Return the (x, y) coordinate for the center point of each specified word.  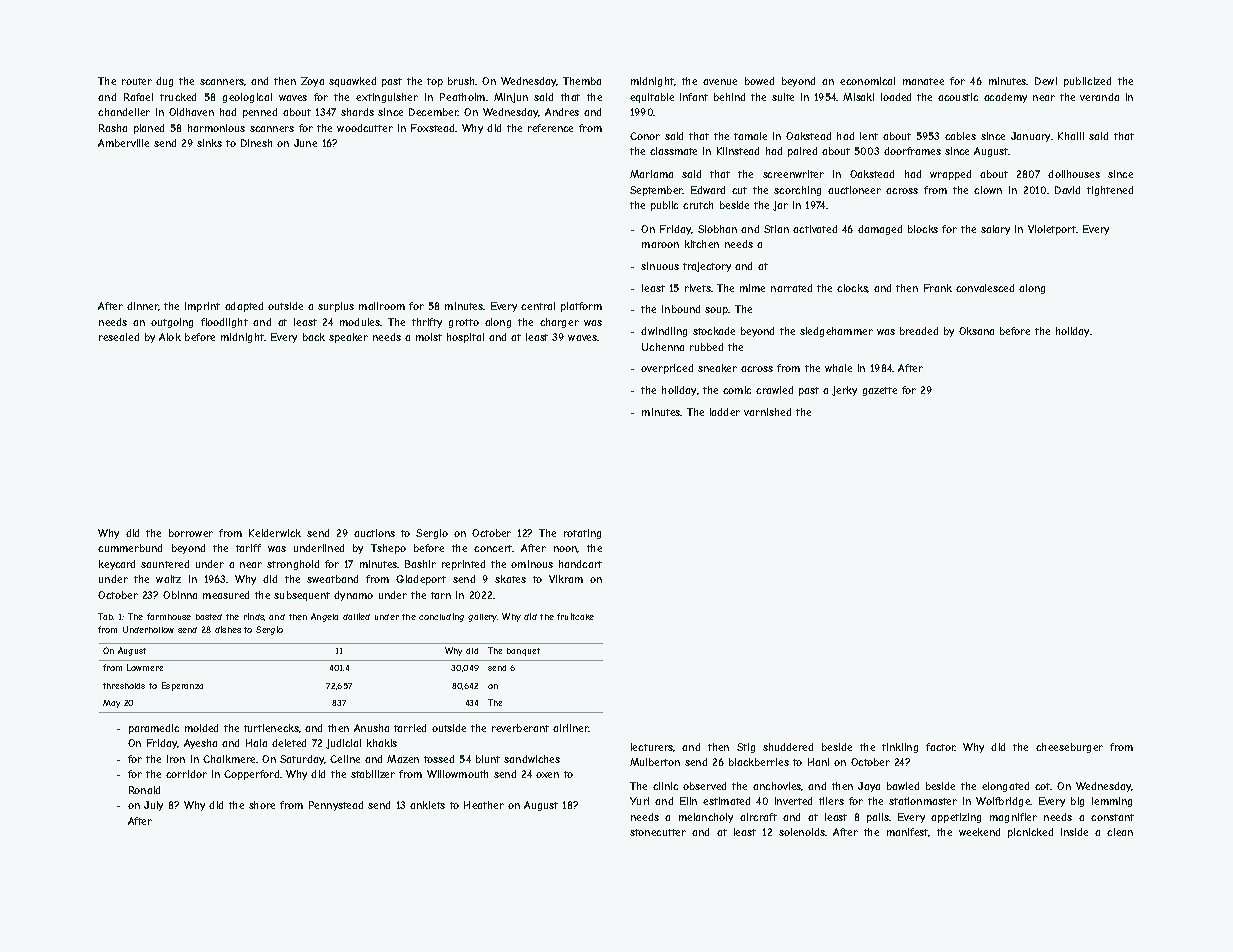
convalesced (985, 288)
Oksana (976, 331)
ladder (725, 412)
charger (559, 323)
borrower (191, 533)
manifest (908, 832)
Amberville (123, 143)
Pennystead (336, 806)
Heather (484, 805)
